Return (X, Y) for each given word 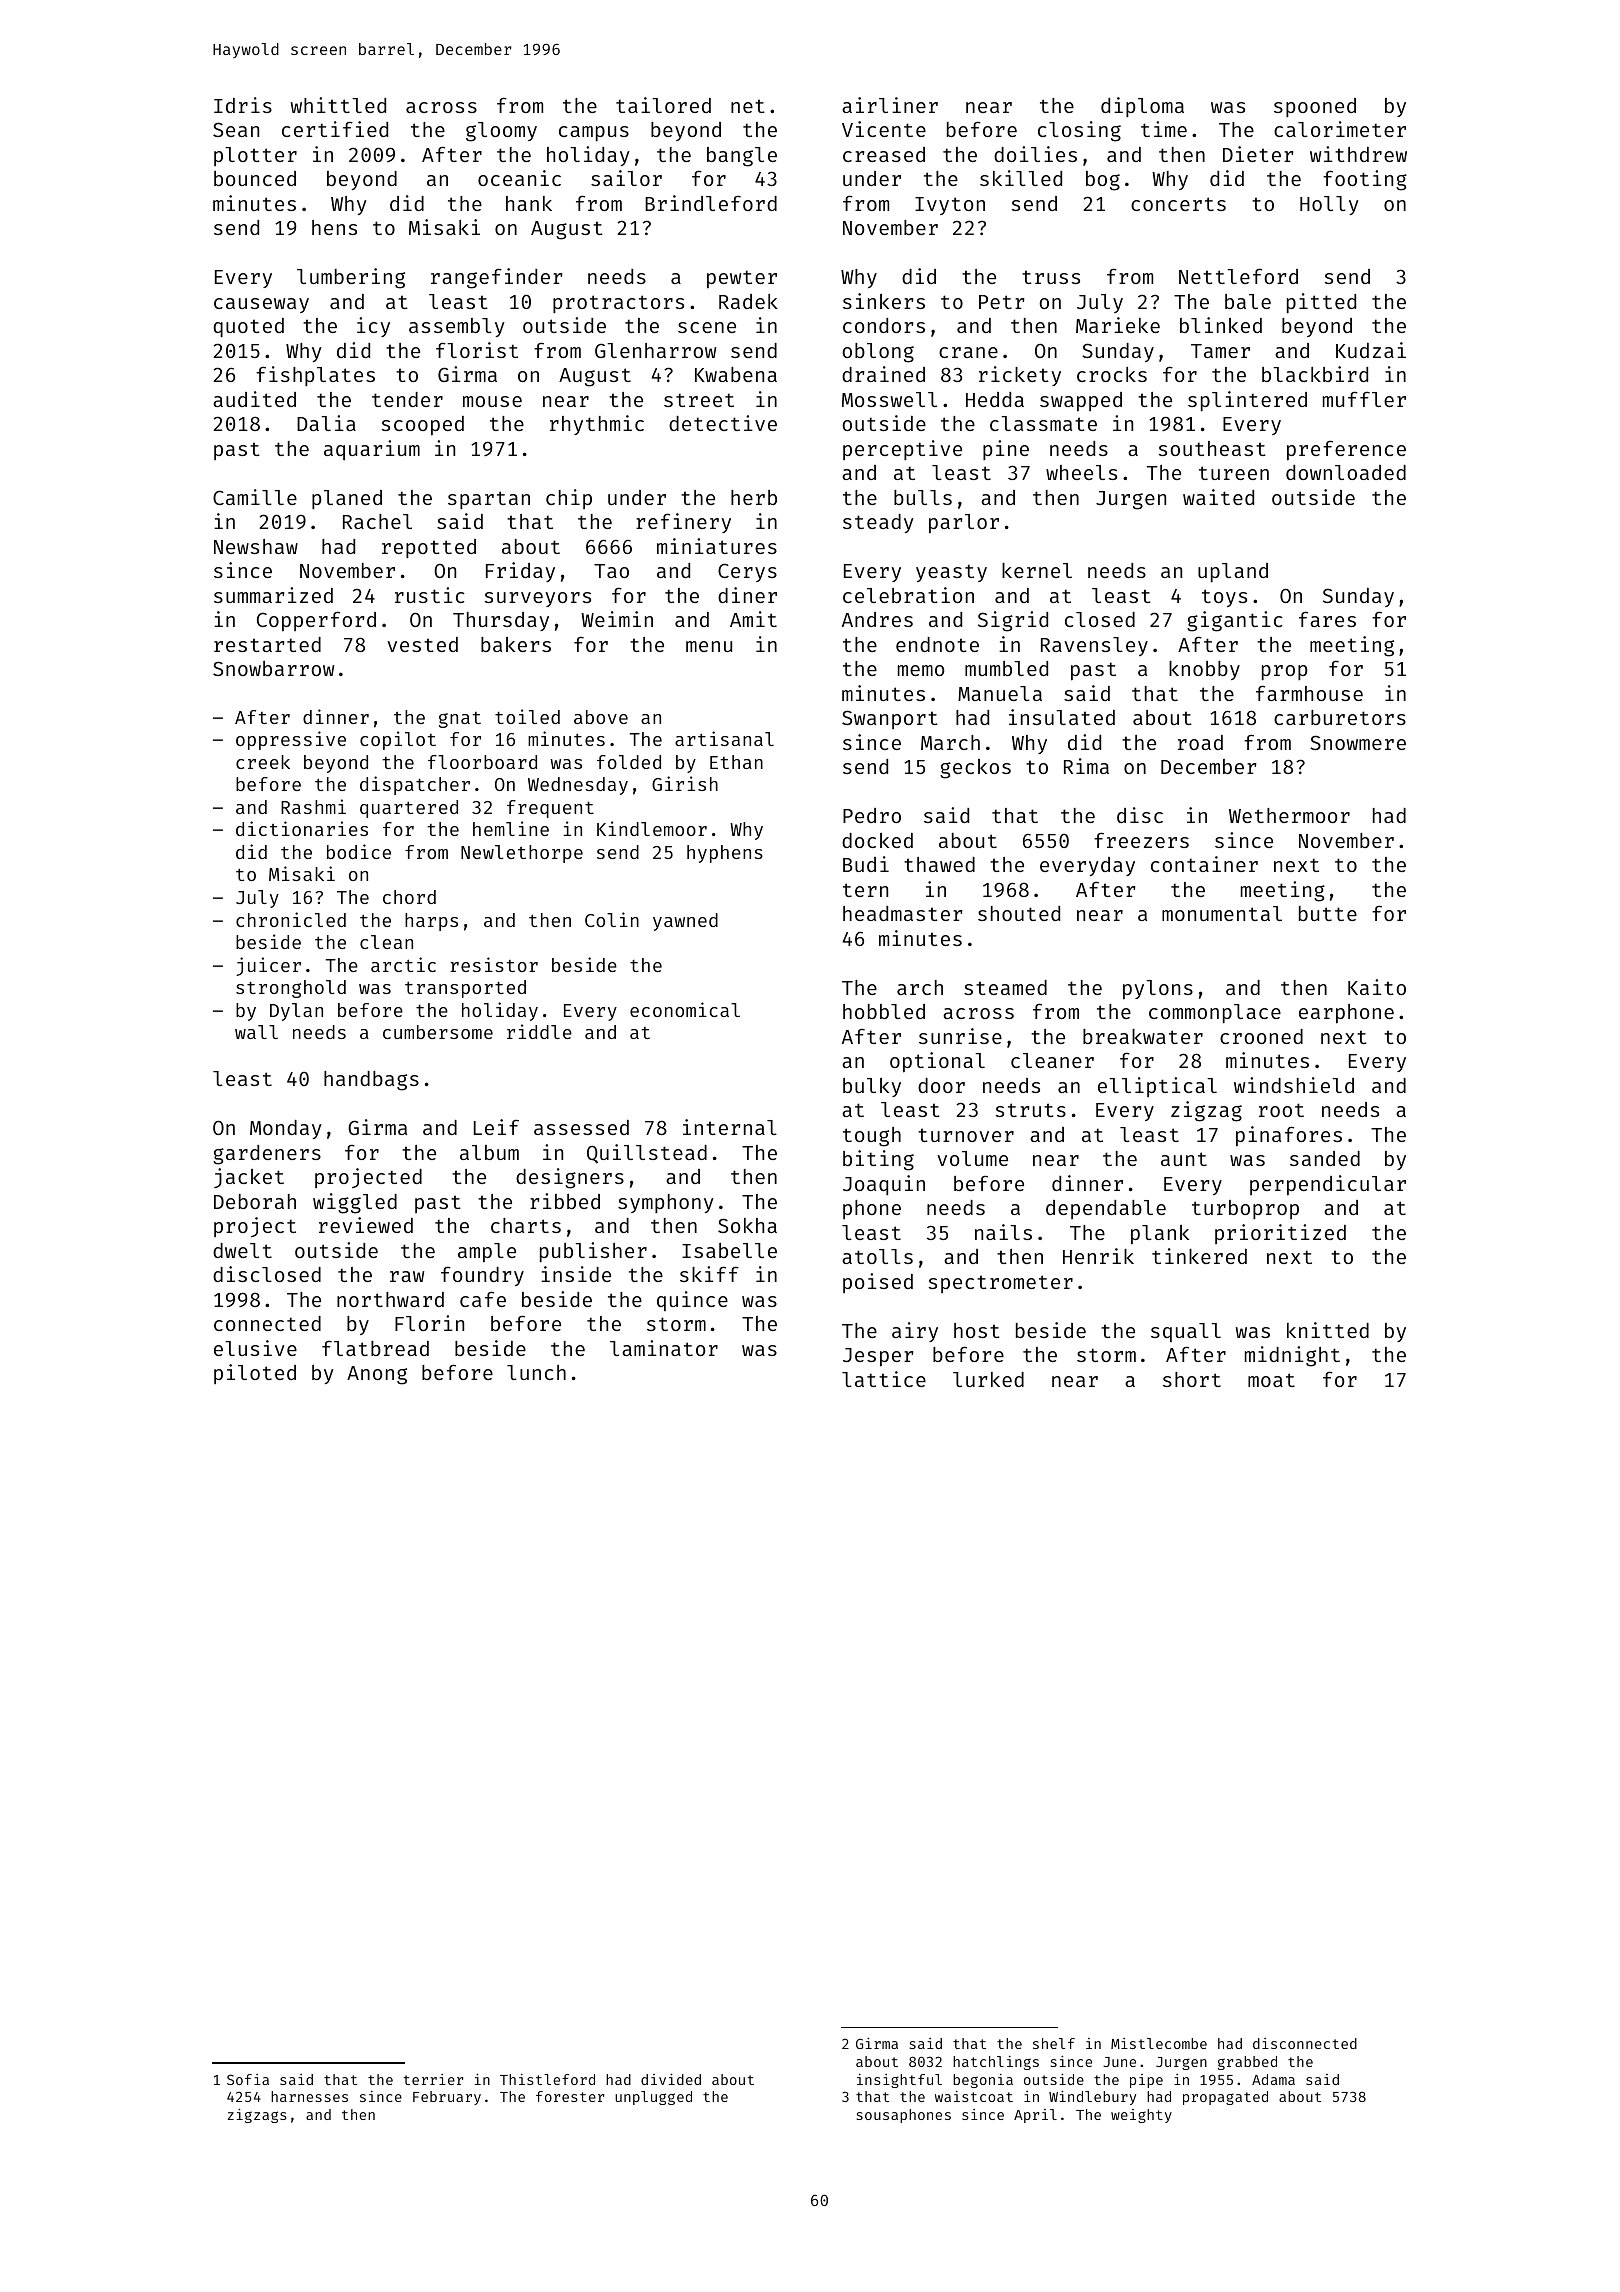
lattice (884, 1379)
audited (254, 399)
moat (1271, 1380)
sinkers (884, 301)
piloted (255, 1374)
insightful (899, 2080)
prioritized (1280, 1234)
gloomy (501, 132)
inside (576, 1274)
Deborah (255, 1201)
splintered (1247, 401)
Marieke (1118, 325)
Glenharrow (655, 350)
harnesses (309, 2096)
